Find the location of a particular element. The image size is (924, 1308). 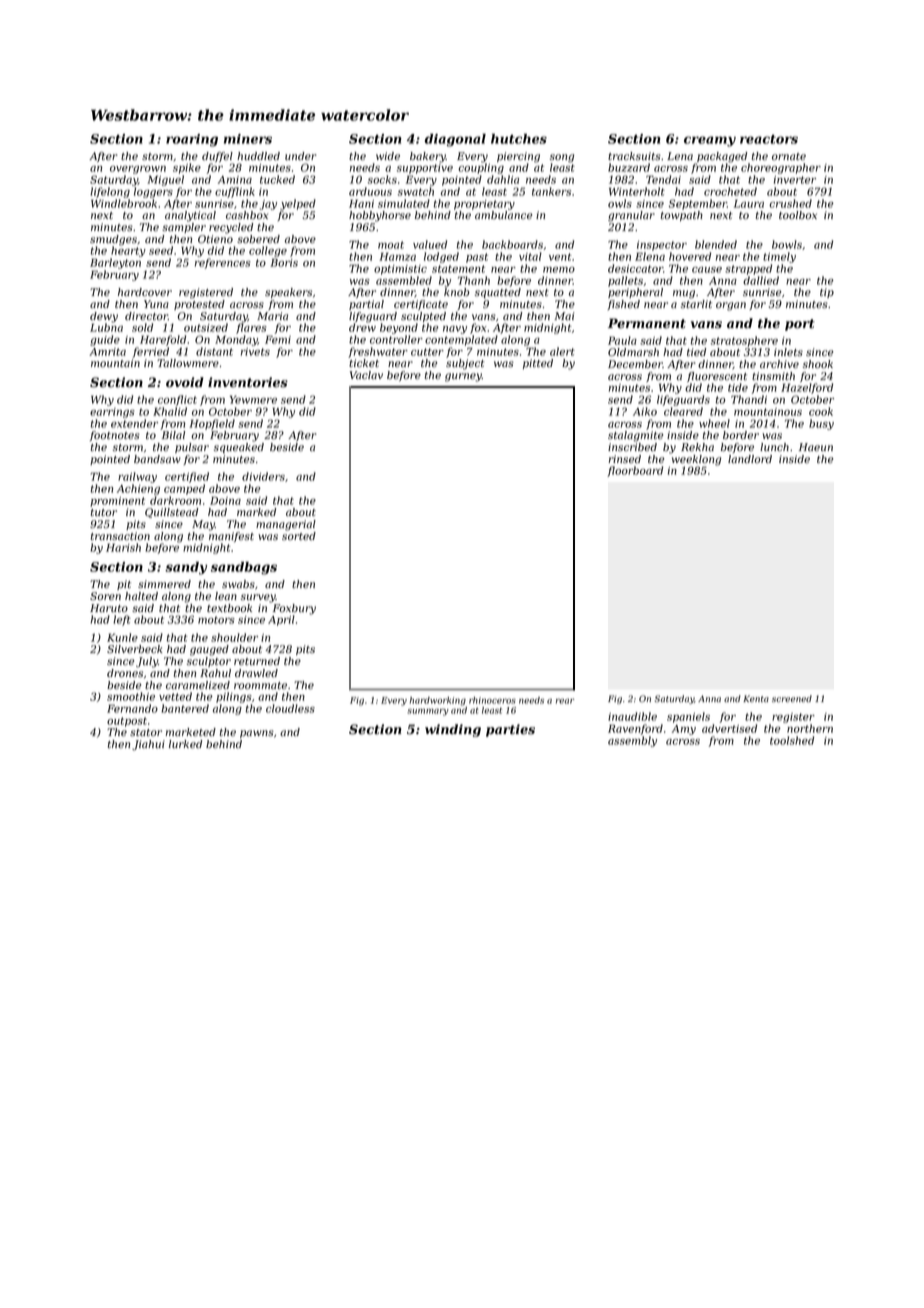

creamy is located at coordinates (710, 141).
